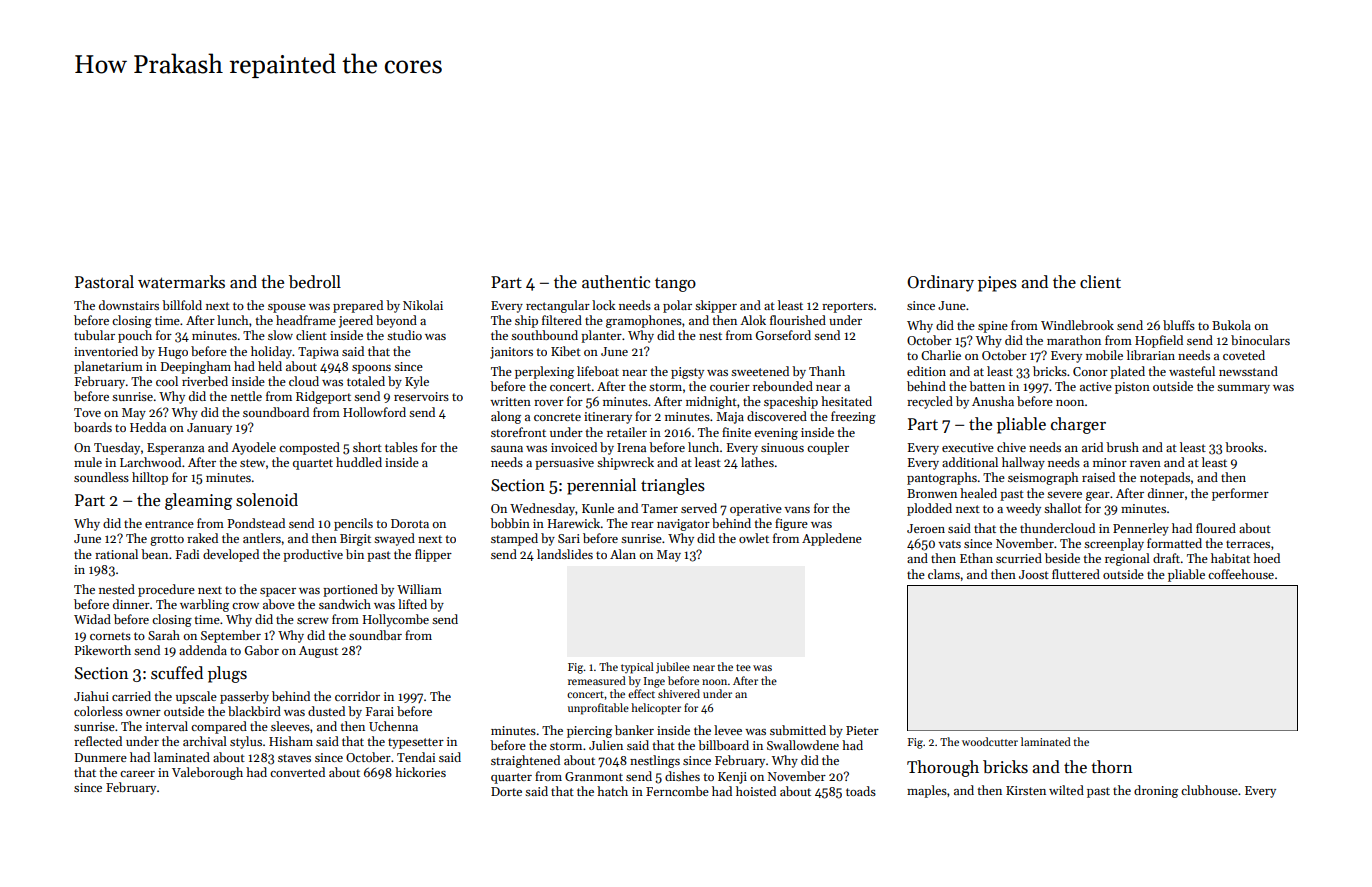 This screenshot has width=1372, height=887. I want to click on bean, so click(154, 554).
